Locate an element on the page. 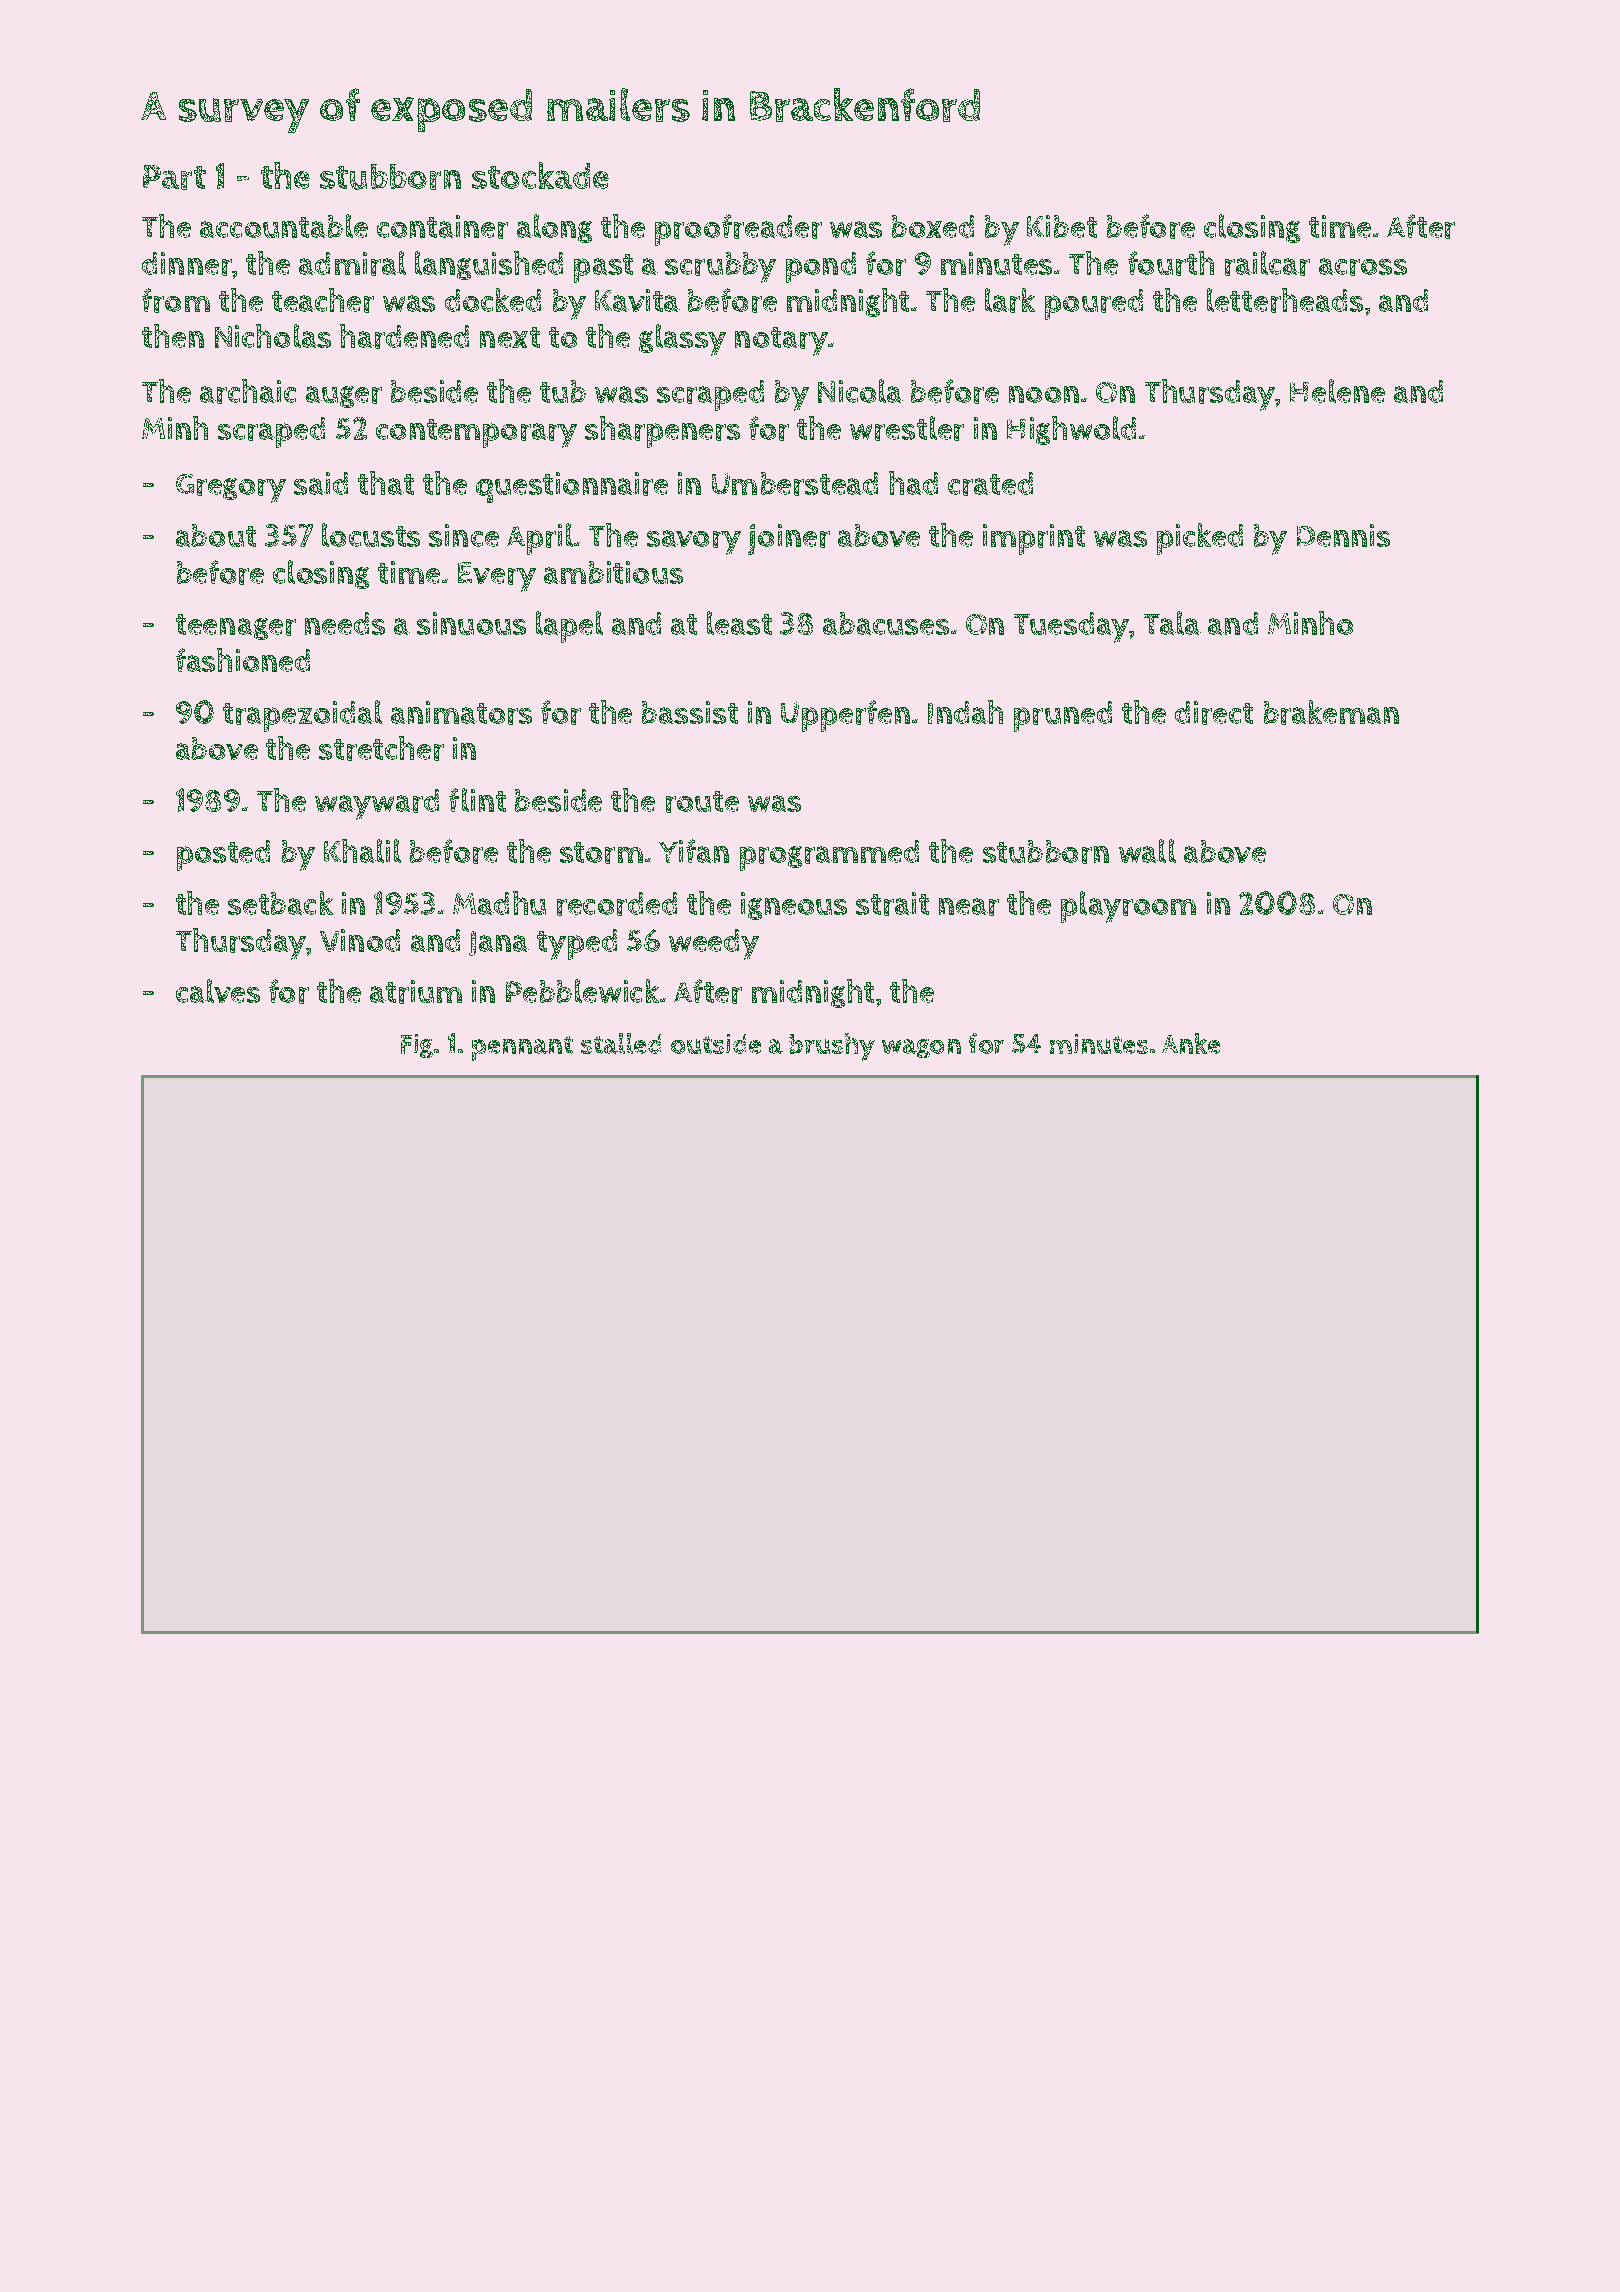 The image size is (1620, 2292). Vinod is located at coordinates (360, 940).
